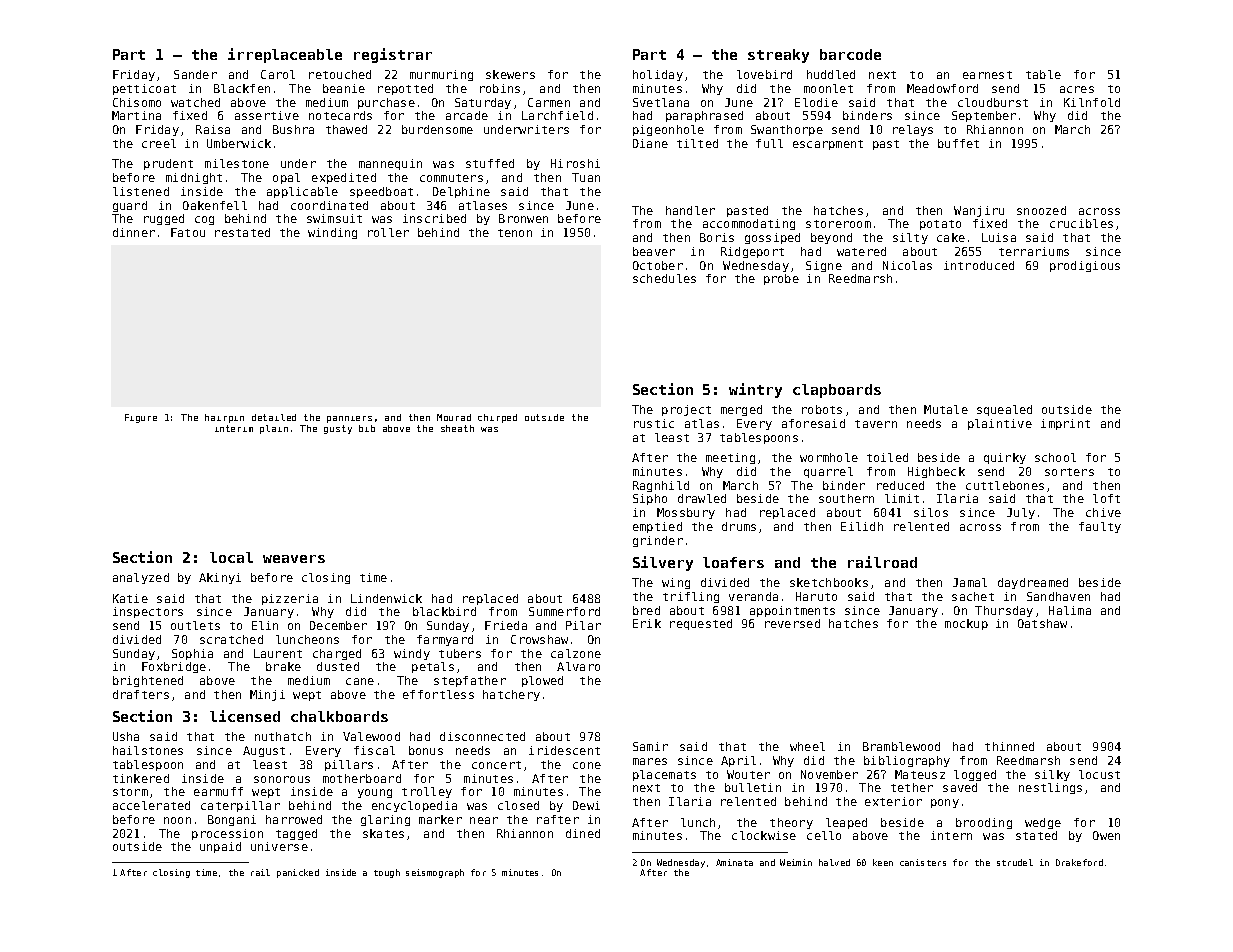  I want to click on holiday, so click(658, 75).
